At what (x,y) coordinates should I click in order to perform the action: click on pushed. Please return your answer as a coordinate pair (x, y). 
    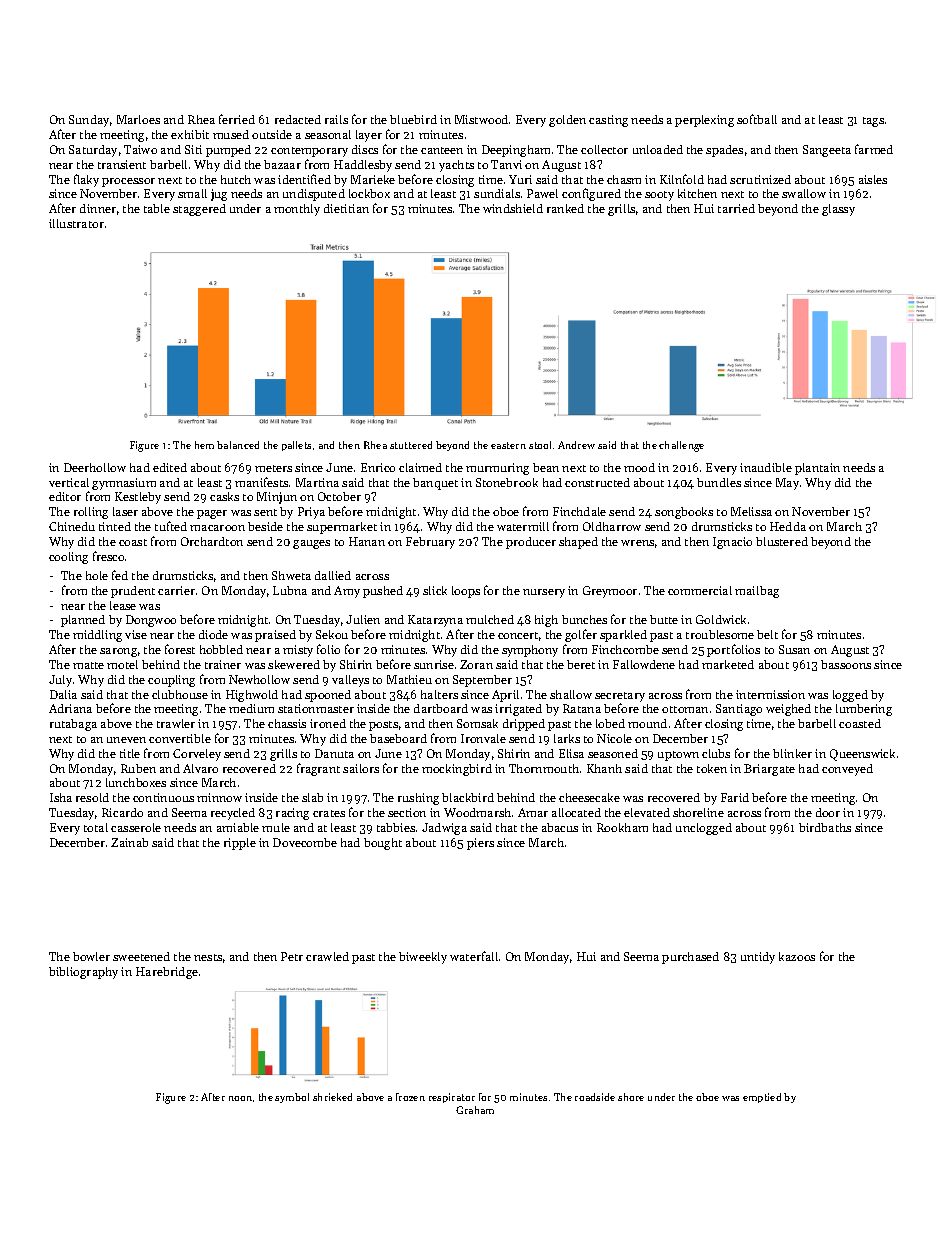
    Looking at the image, I should click on (383, 592).
